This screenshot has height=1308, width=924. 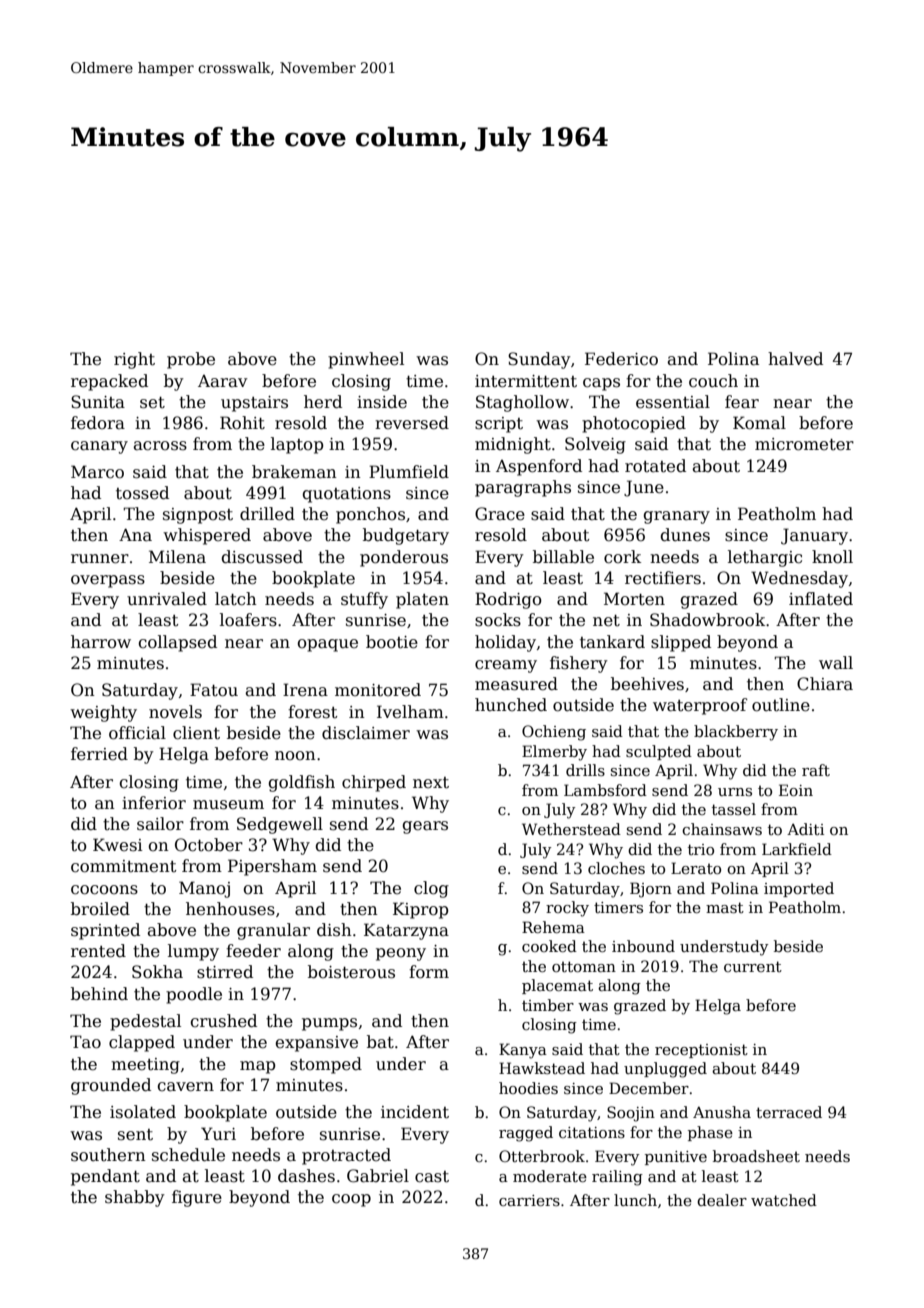 I want to click on waterproof, so click(x=700, y=706).
